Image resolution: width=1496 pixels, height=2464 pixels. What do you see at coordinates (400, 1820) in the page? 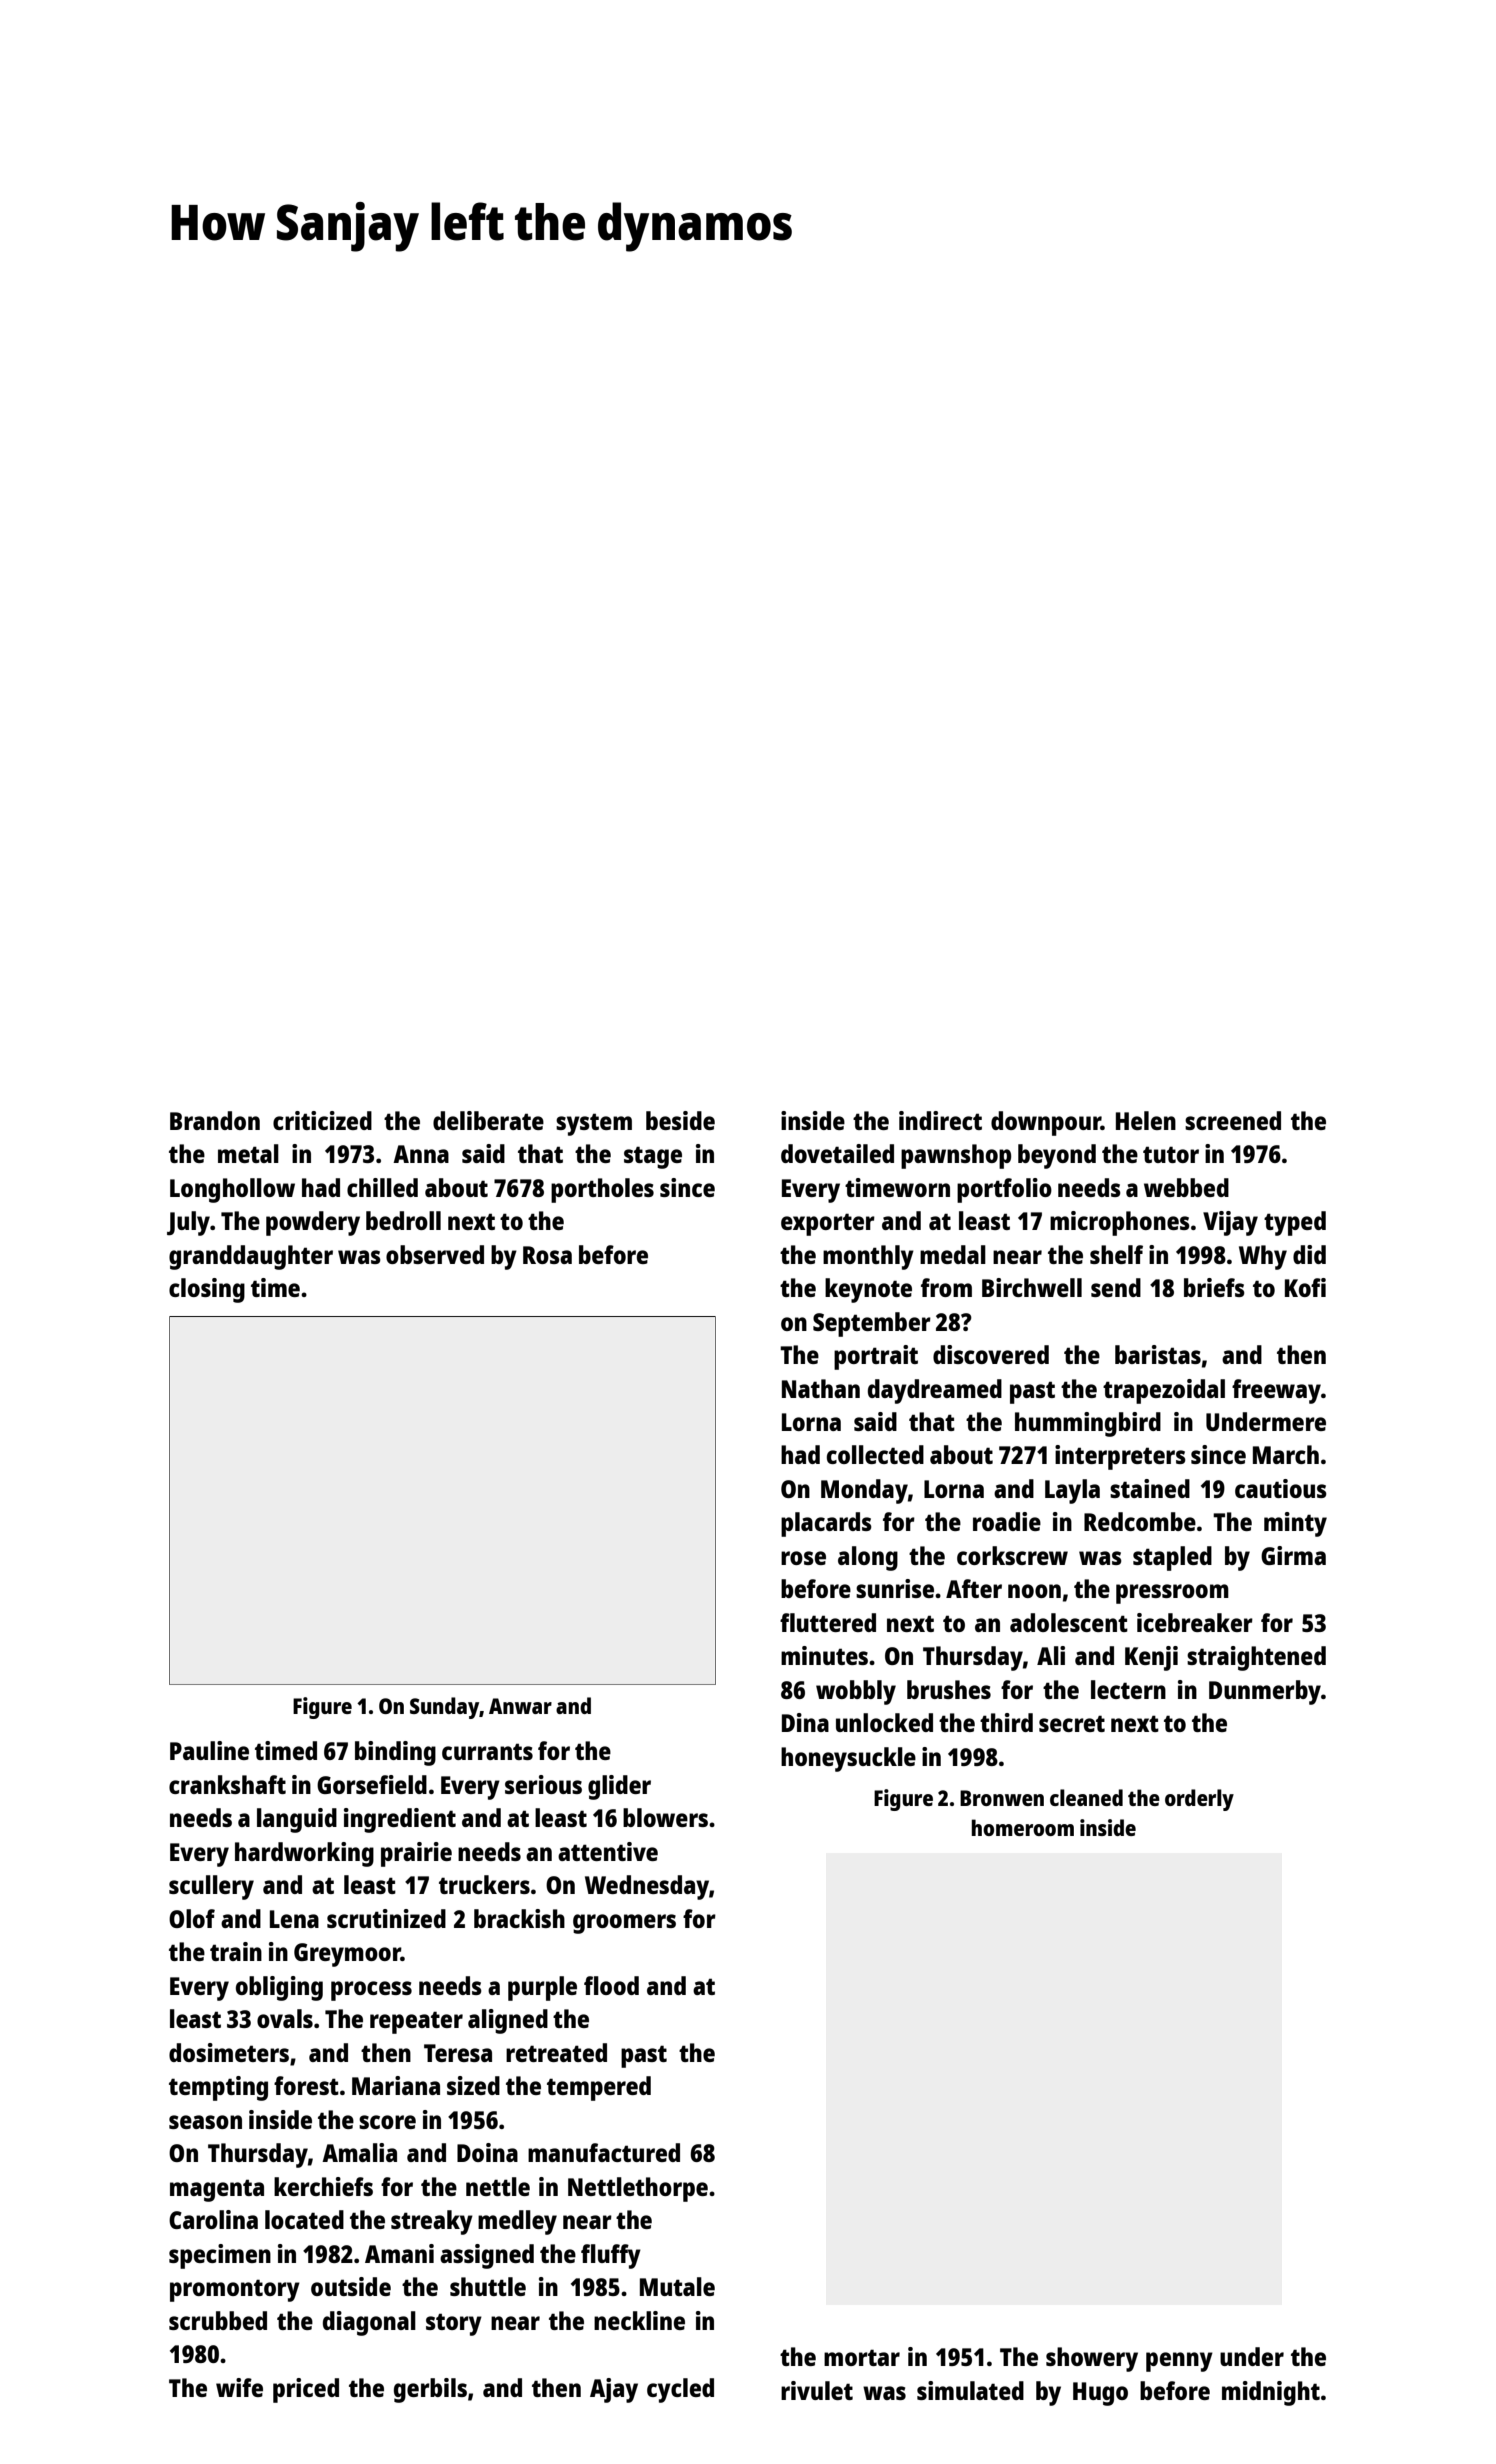
I see `ingredient` at bounding box center [400, 1820].
